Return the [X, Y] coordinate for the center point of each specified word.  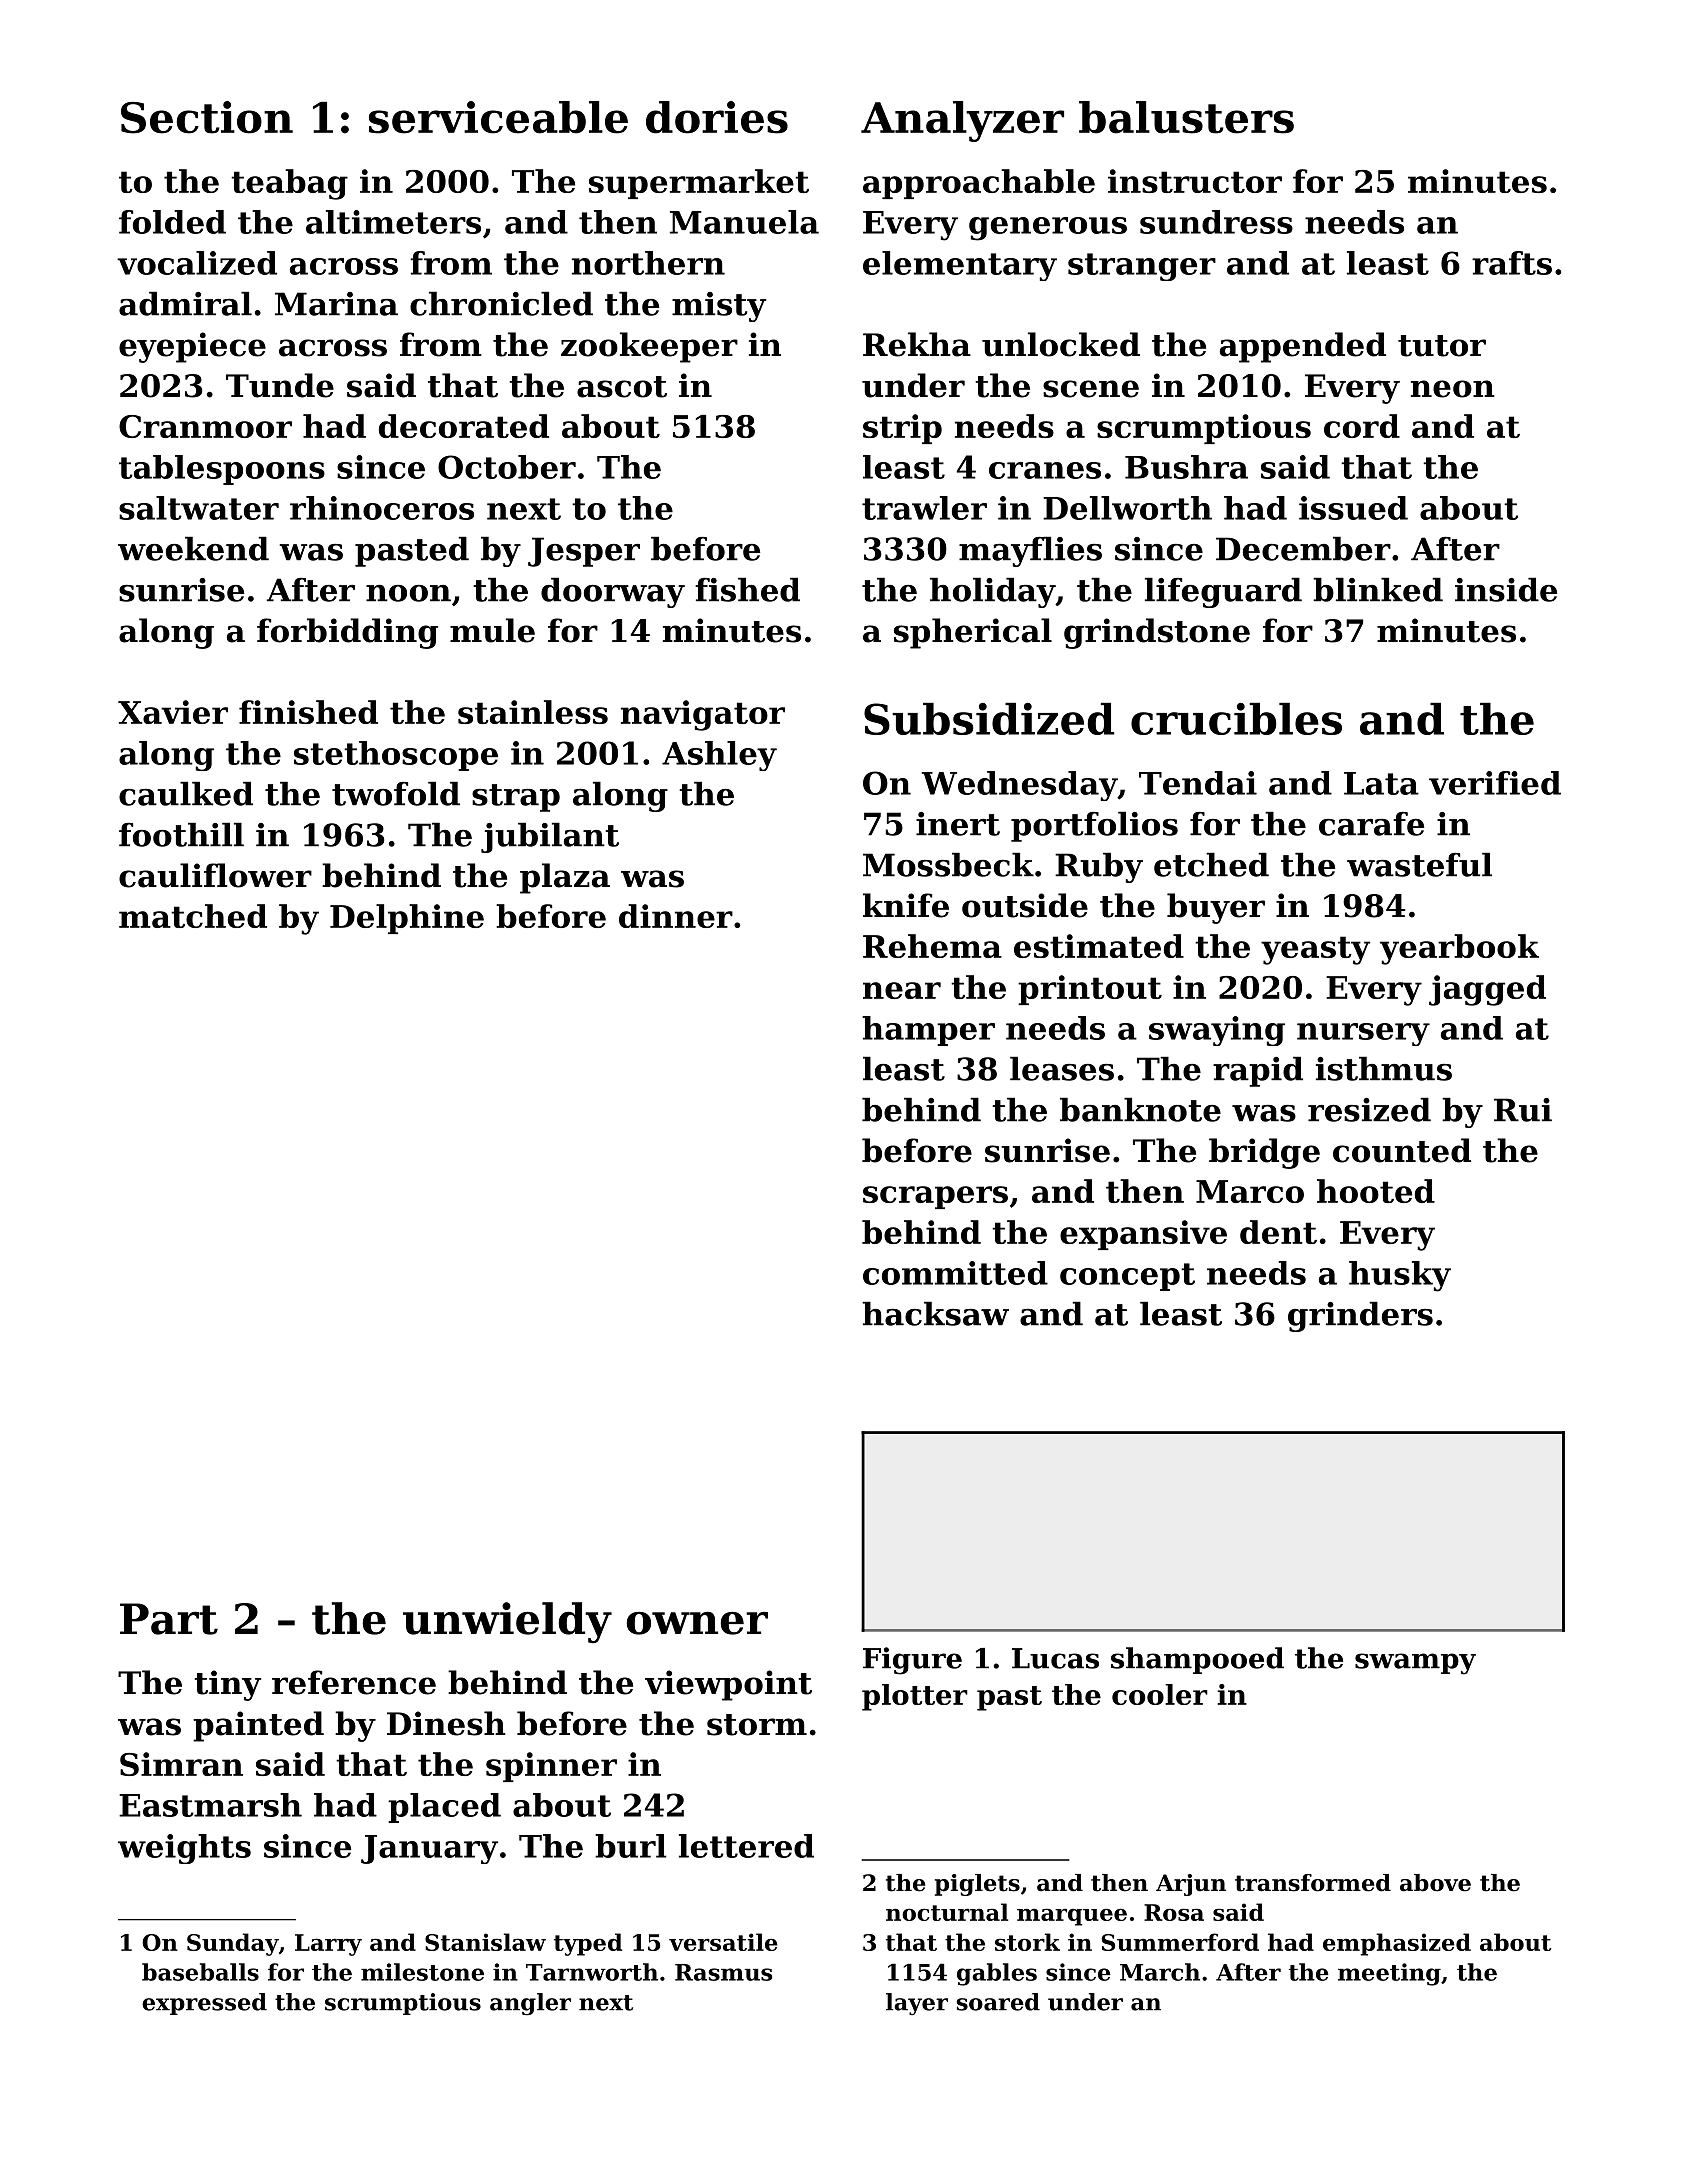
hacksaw [935, 1313]
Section [207, 117]
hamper [928, 1031]
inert [958, 824]
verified [1495, 783]
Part [169, 1619]
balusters [1186, 117]
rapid [1258, 1071]
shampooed [1197, 1660]
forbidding [347, 633]
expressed [204, 2004]
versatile [723, 1942]
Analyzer [962, 121]
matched [193, 916]
